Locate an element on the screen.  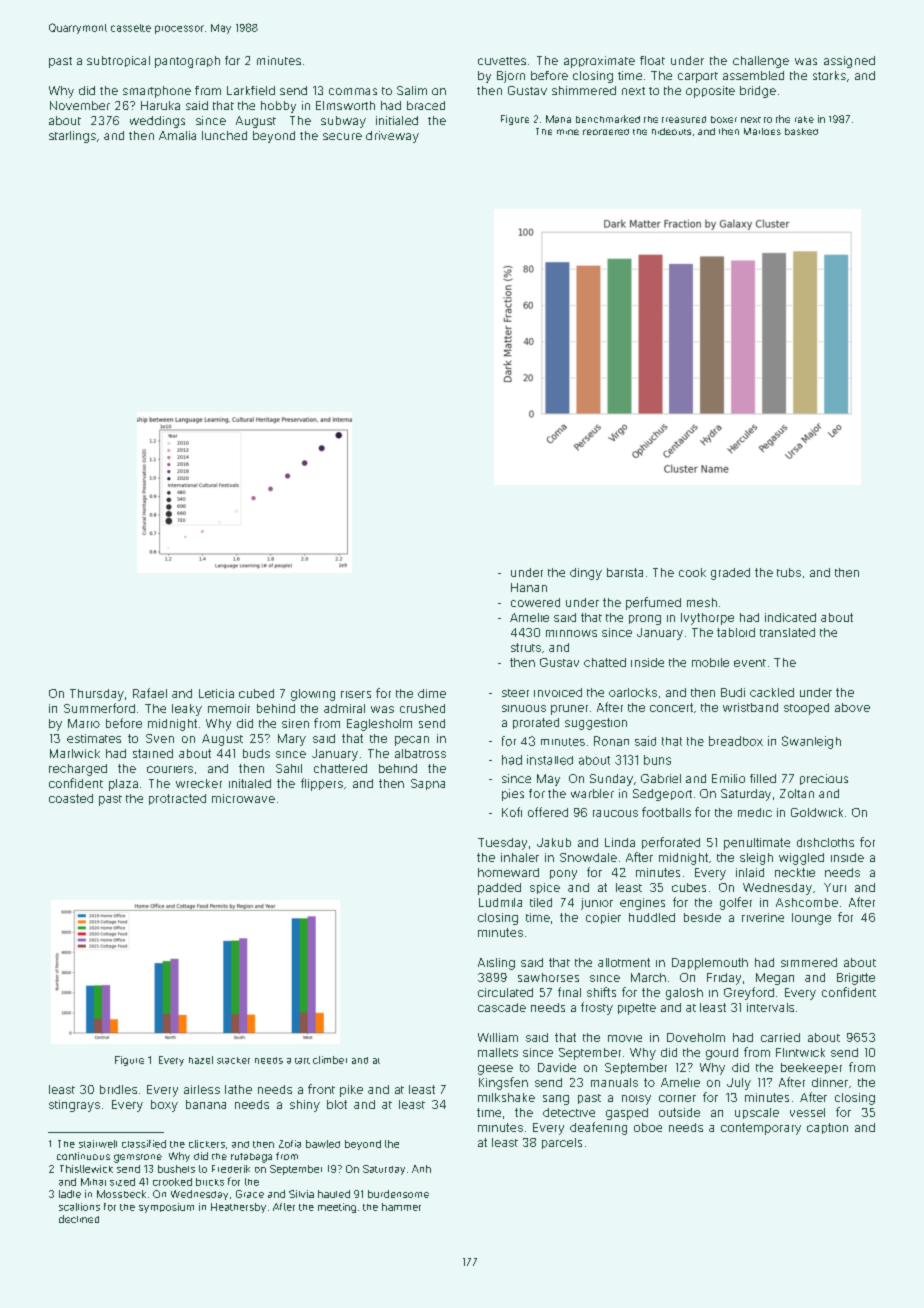
Snowdale is located at coordinates (588, 857).
